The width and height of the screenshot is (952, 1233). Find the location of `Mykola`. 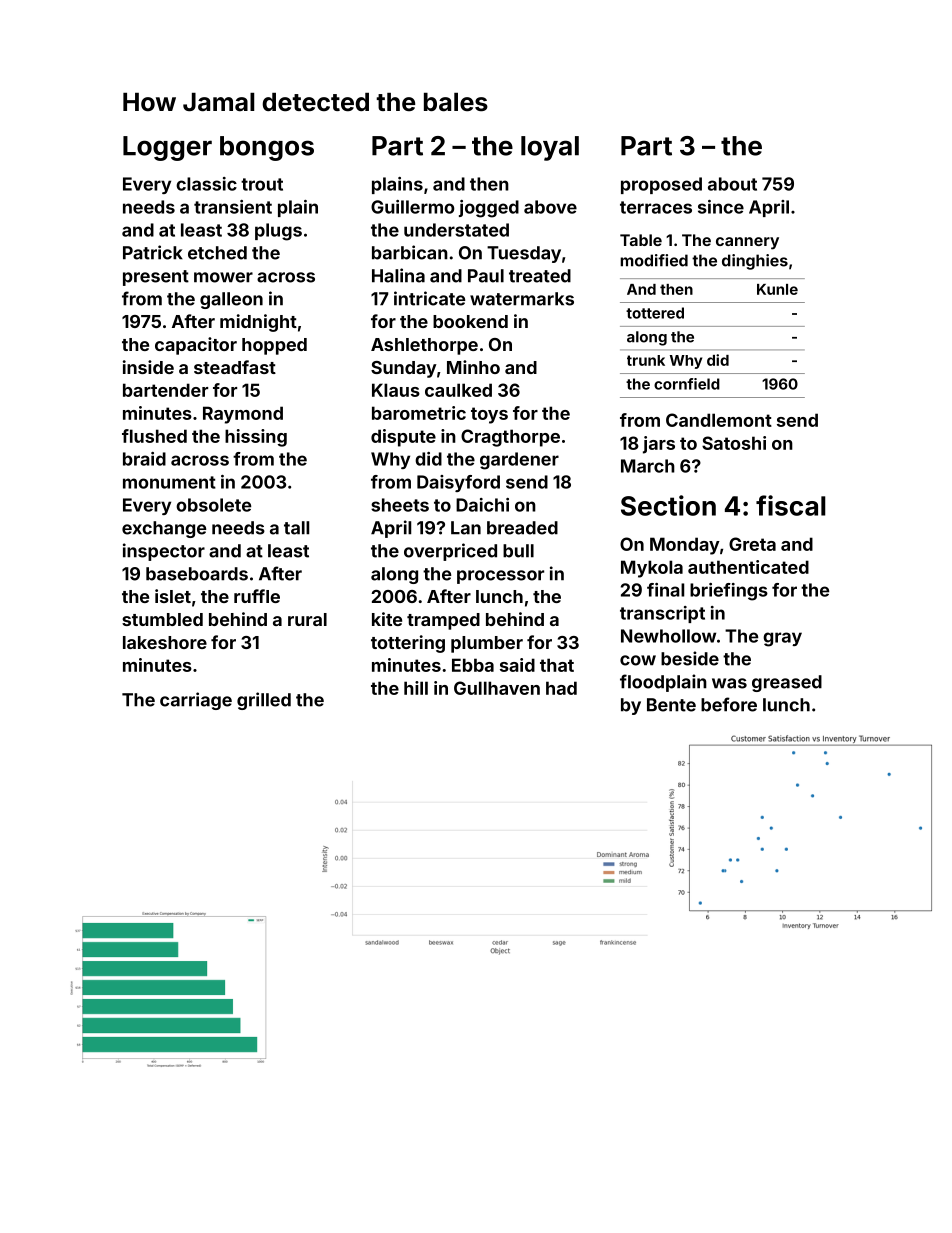

Mykola is located at coordinates (652, 569).
